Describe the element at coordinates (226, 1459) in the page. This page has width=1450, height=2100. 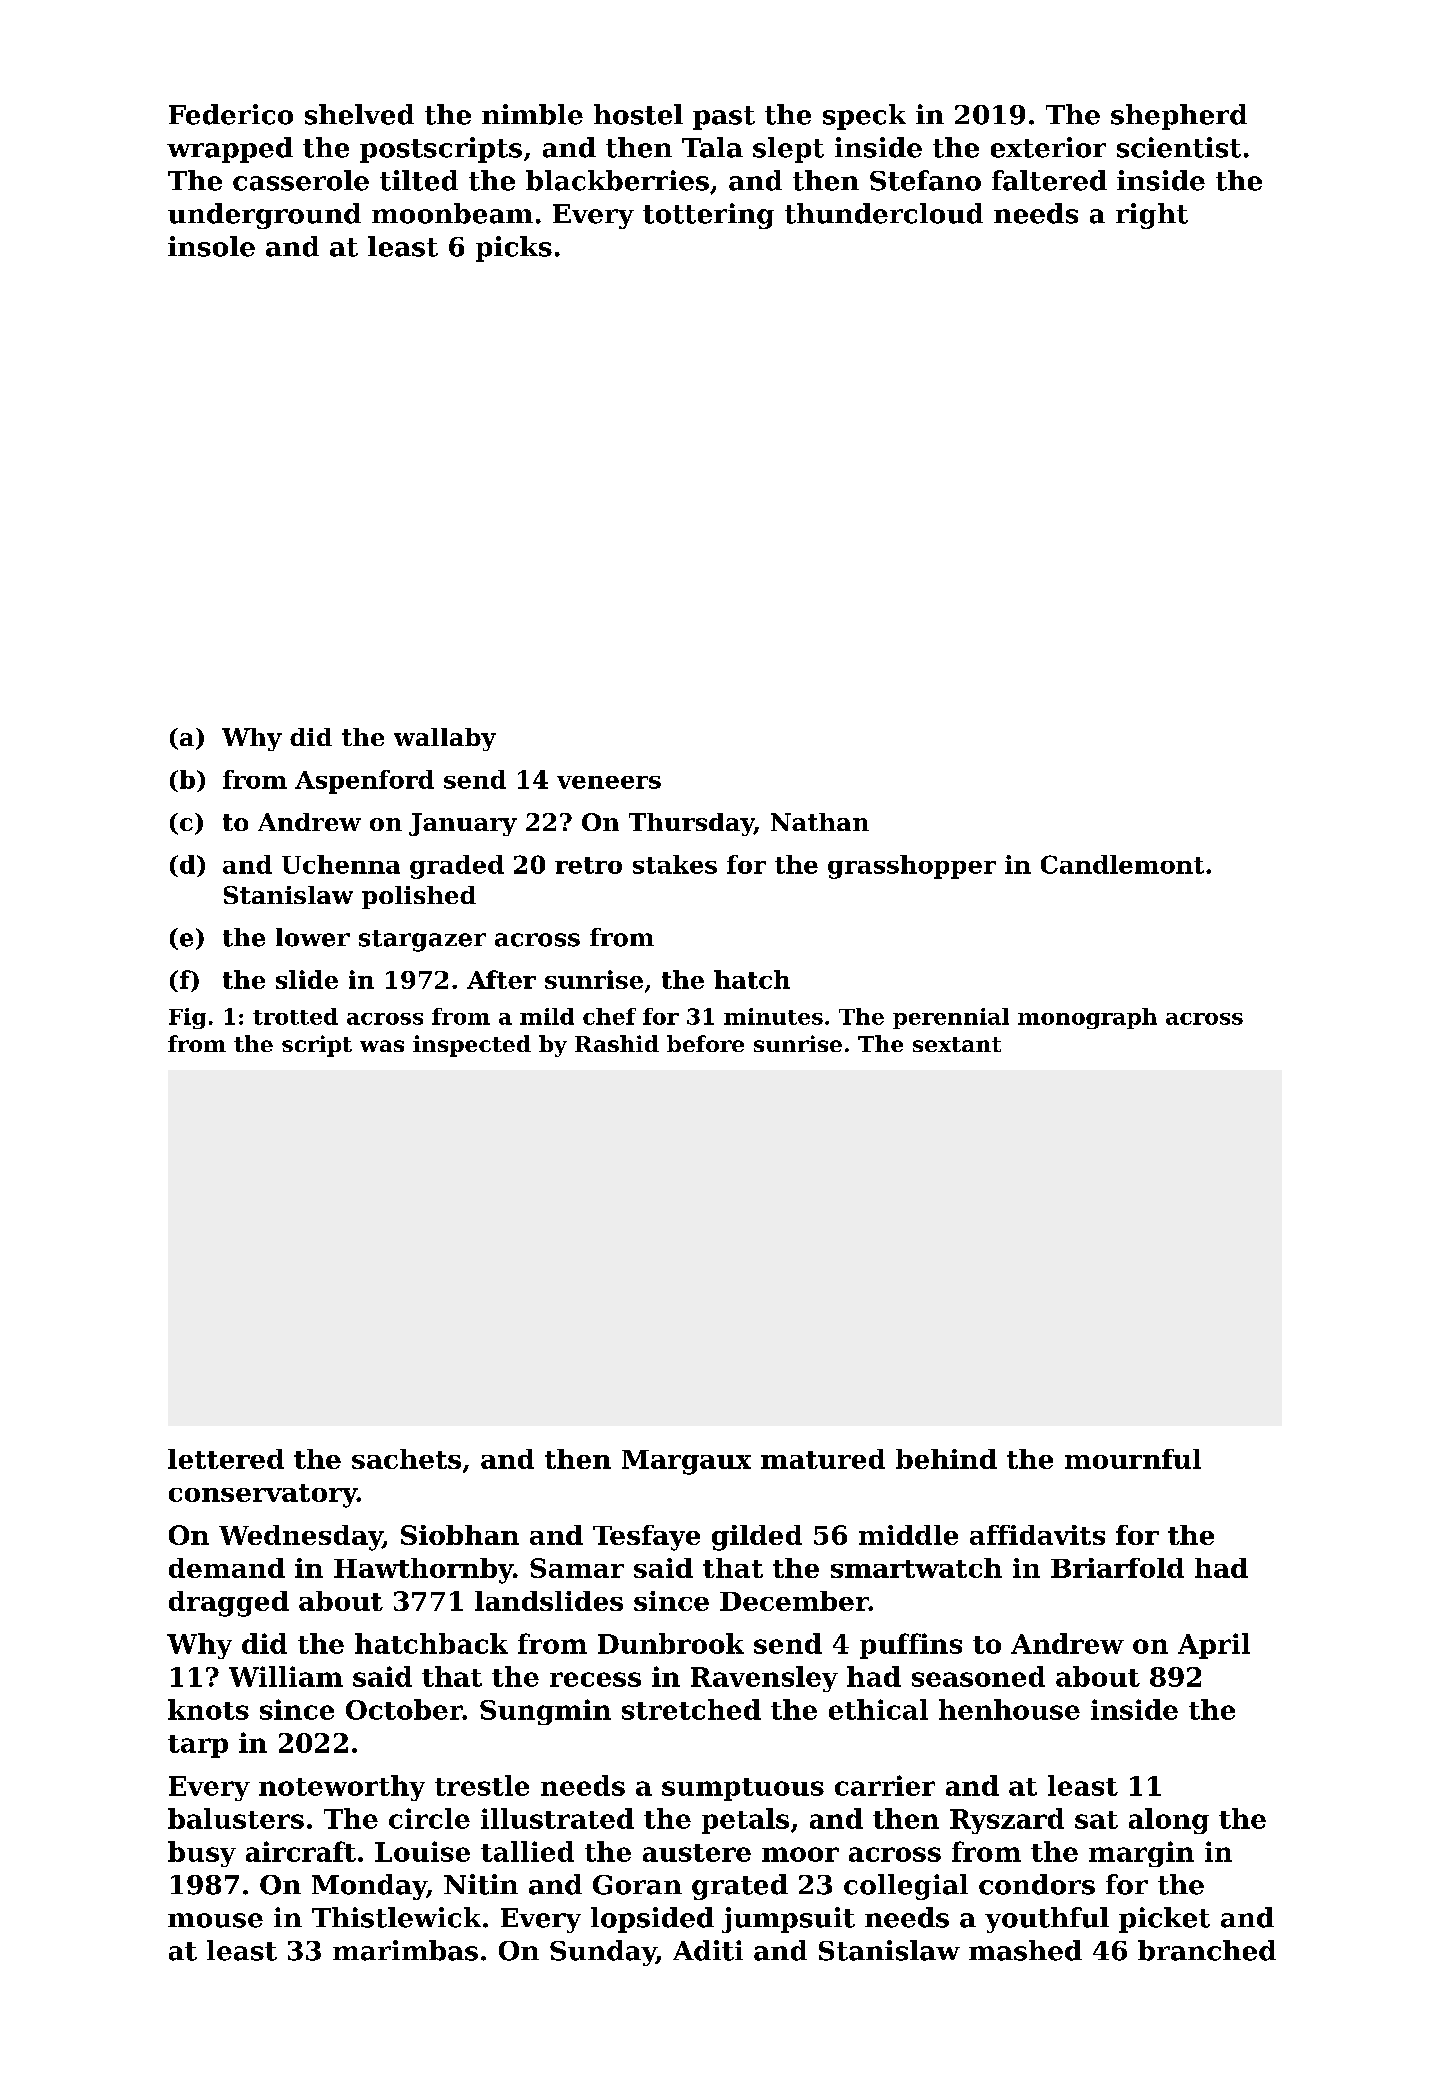
I see `lettered` at that location.
